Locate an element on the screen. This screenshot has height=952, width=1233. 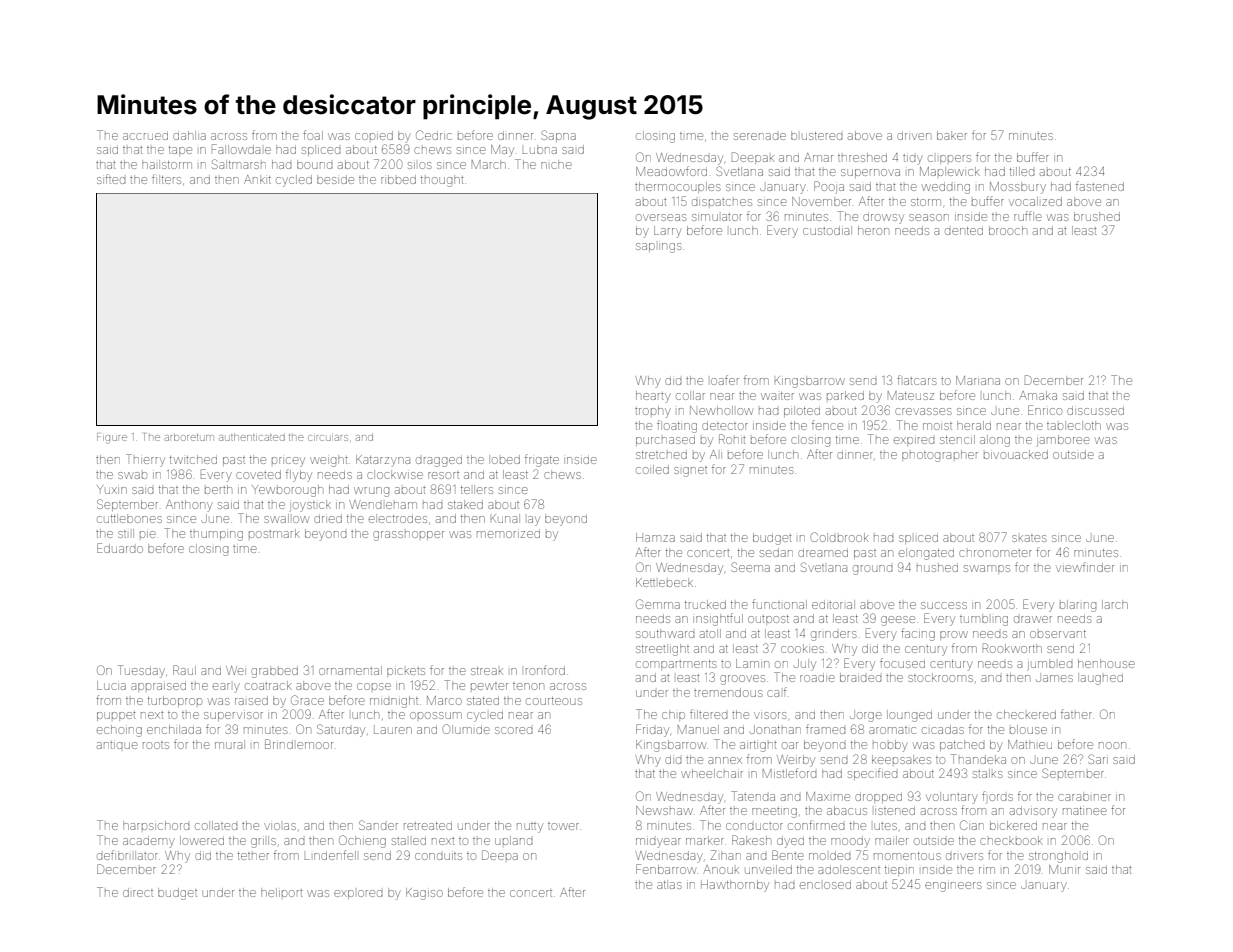
trophy is located at coordinates (653, 412).
